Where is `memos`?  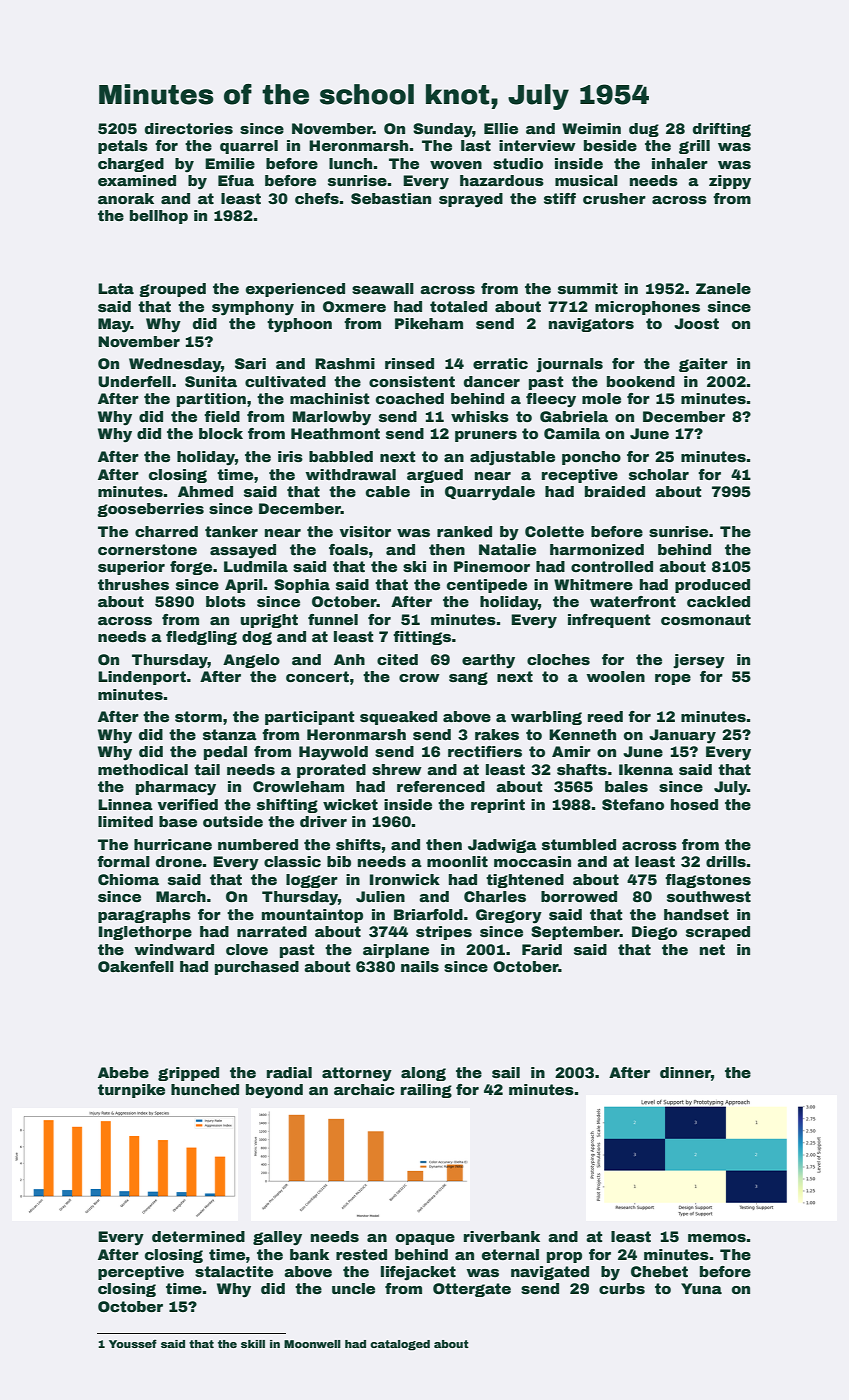 memos is located at coordinates (717, 1238).
